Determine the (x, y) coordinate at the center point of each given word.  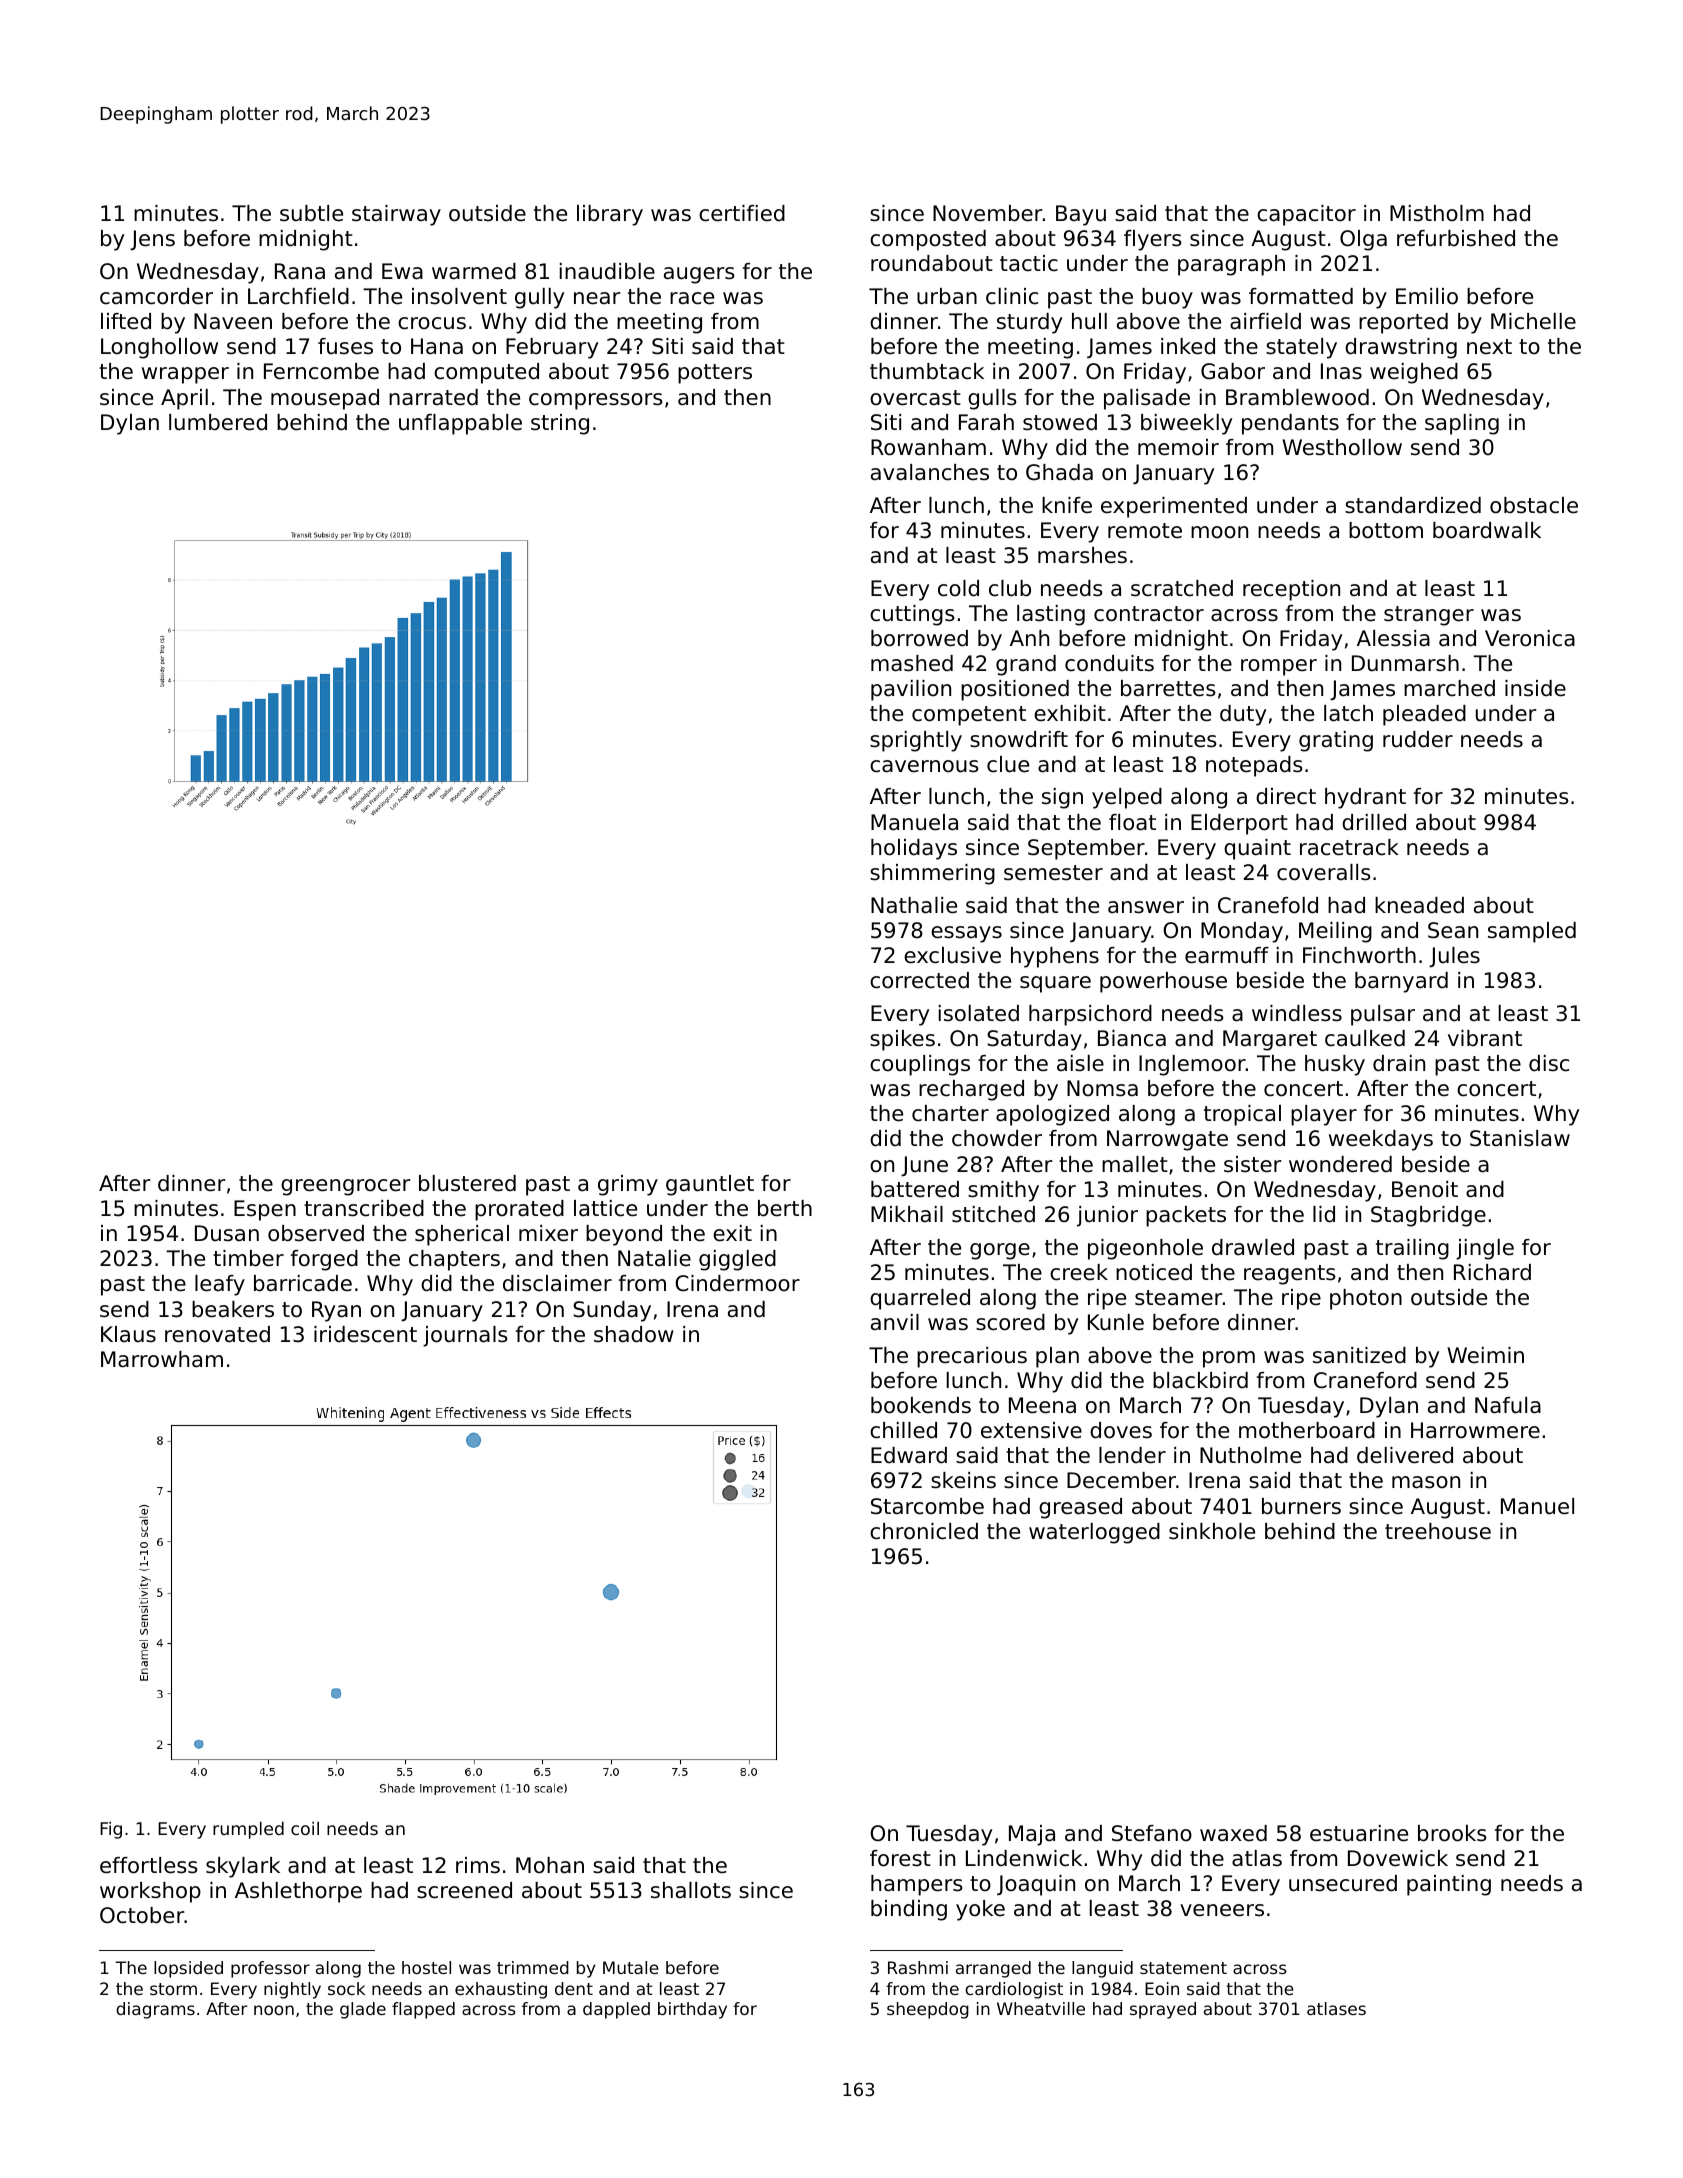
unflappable (460, 424)
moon (1219, 532)
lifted (126, 321)
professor (270, 1969)
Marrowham (162, 1359)
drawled (1253, 1247)
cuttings (912, 615)
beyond (624, 1235)
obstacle (1534, 505)
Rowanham (928, 447)
